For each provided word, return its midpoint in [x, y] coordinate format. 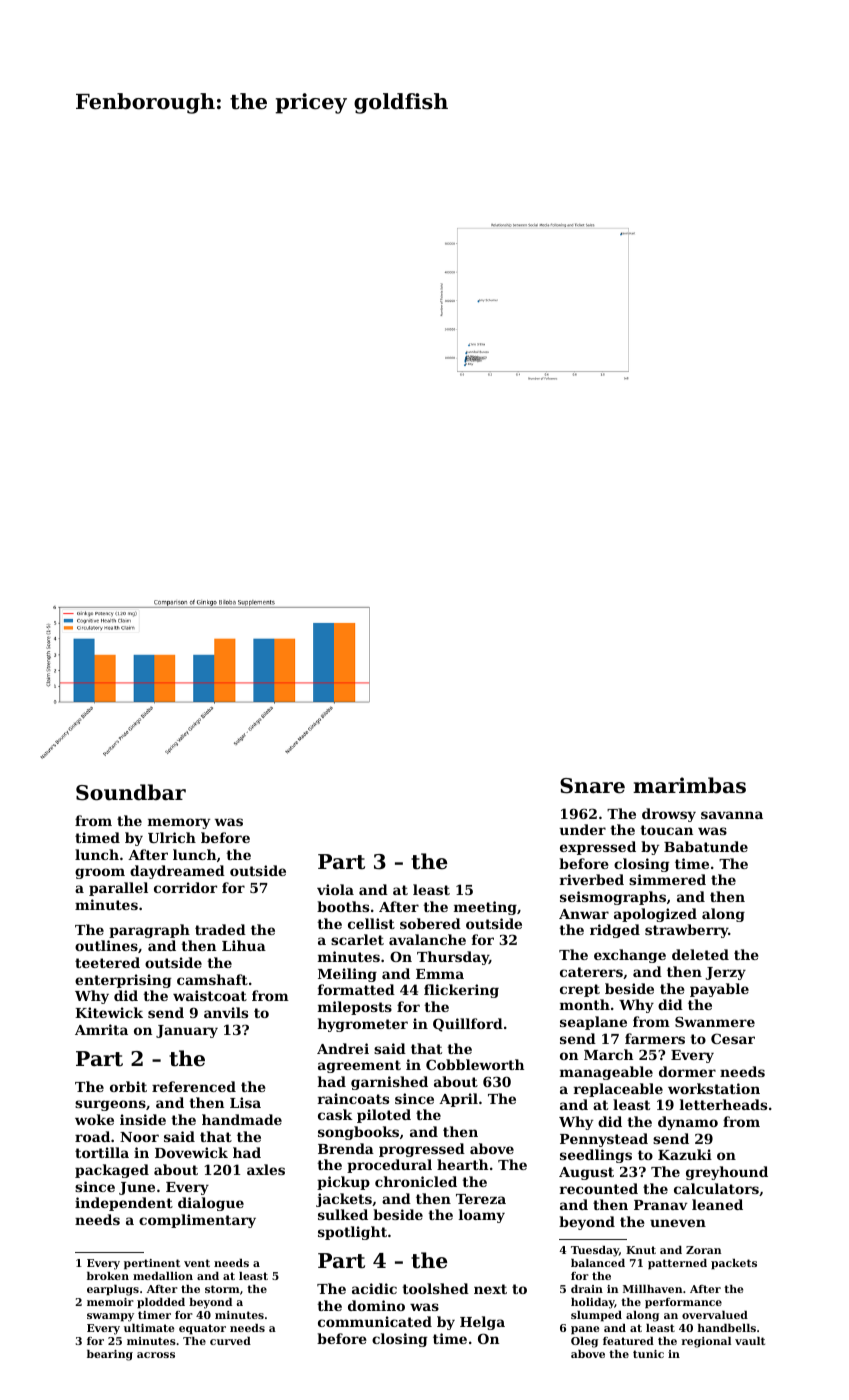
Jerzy [725, 973]
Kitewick [109, 1012]
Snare [592, 786]
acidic [374, 1288]
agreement [359, 1066]
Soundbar [131, 792]
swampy [110, 1317]
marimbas [689, 785]
